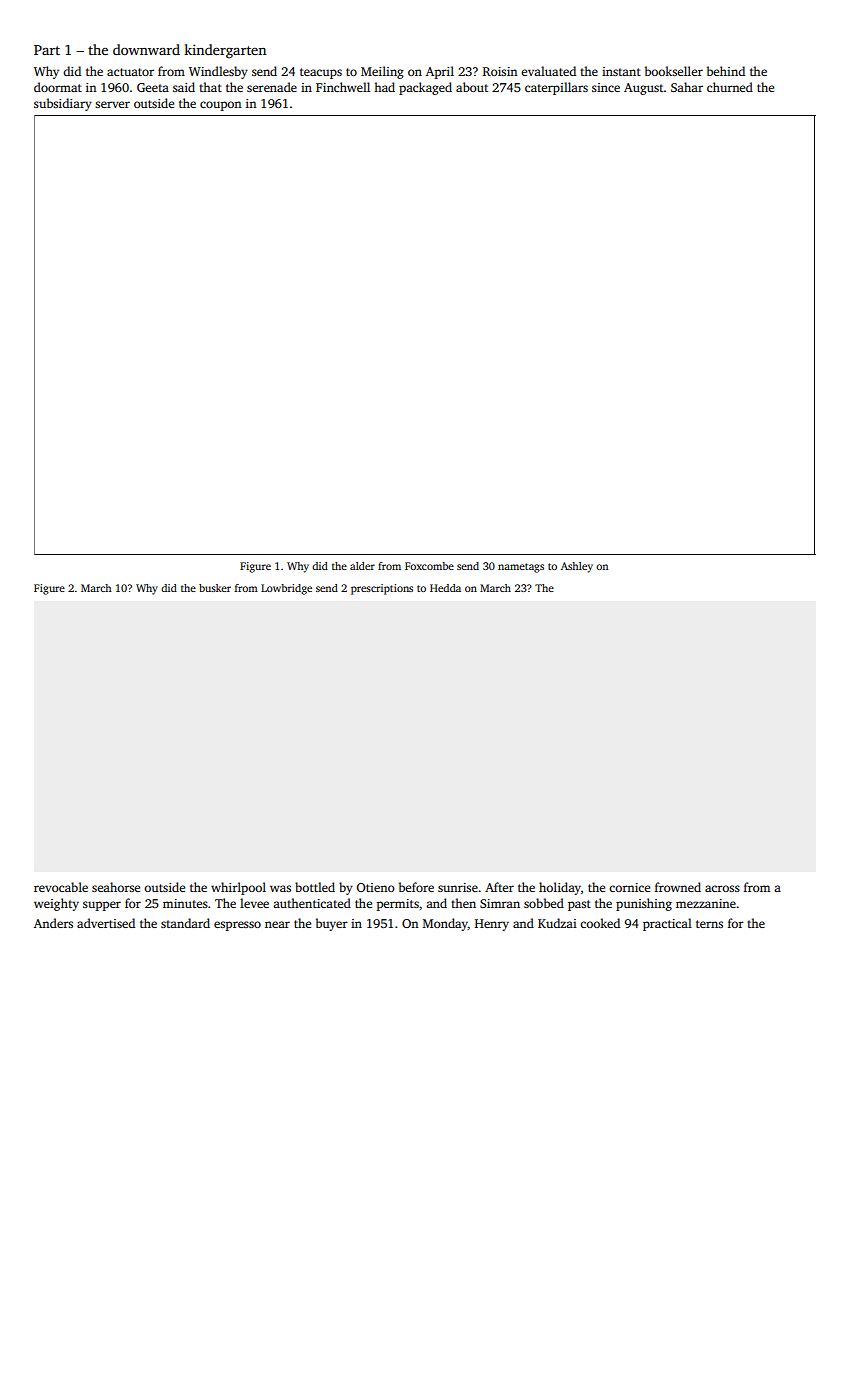  What do you see at coordinates (215, 588) in the screenshot?
I see `busker` at bounding box center [215, 588].
